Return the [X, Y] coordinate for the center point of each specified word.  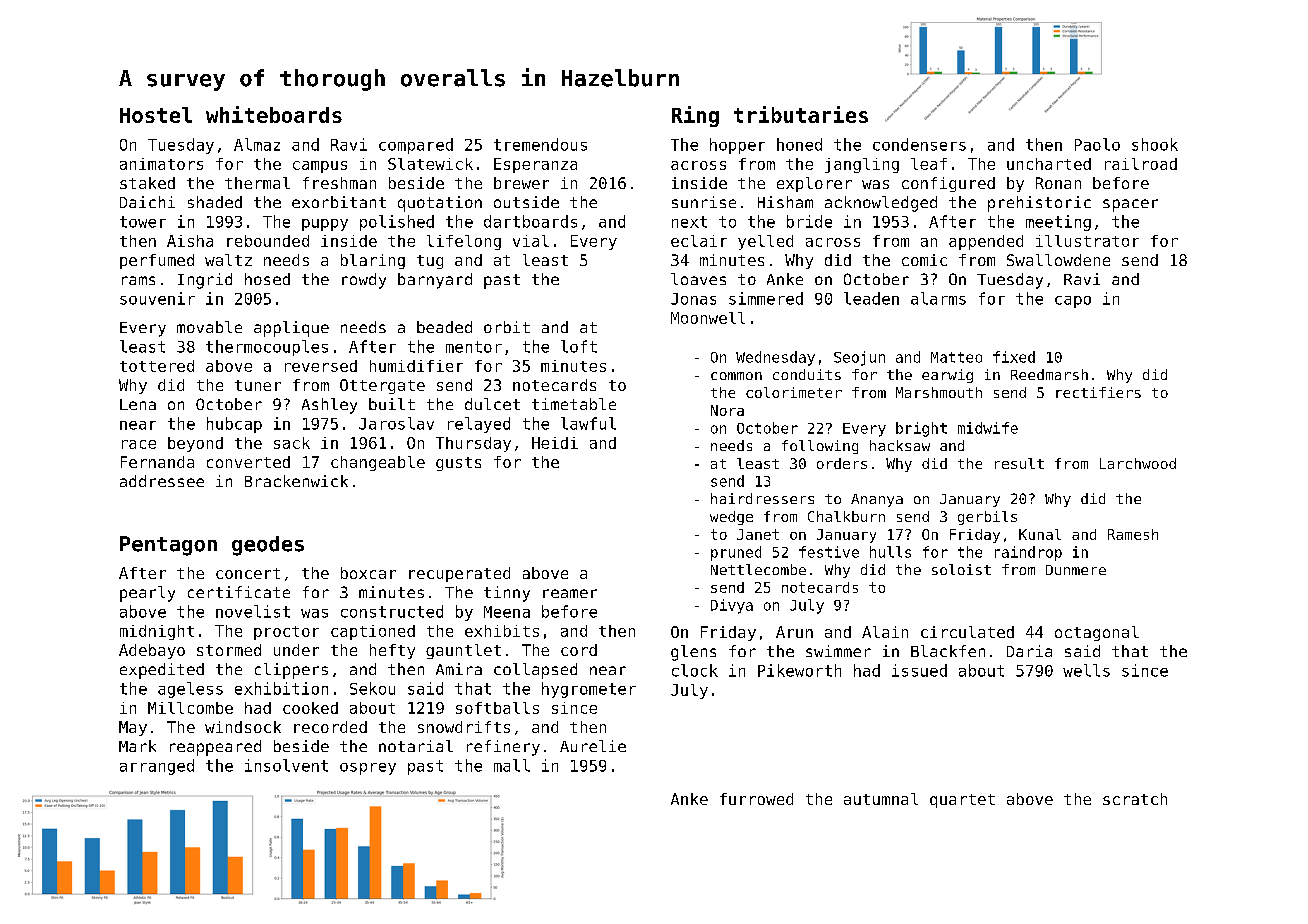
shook [1155, 144]
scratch [1135, 799]
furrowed [756, 799]
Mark [137, 746]
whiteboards [274, 114]
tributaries [801, 114]
